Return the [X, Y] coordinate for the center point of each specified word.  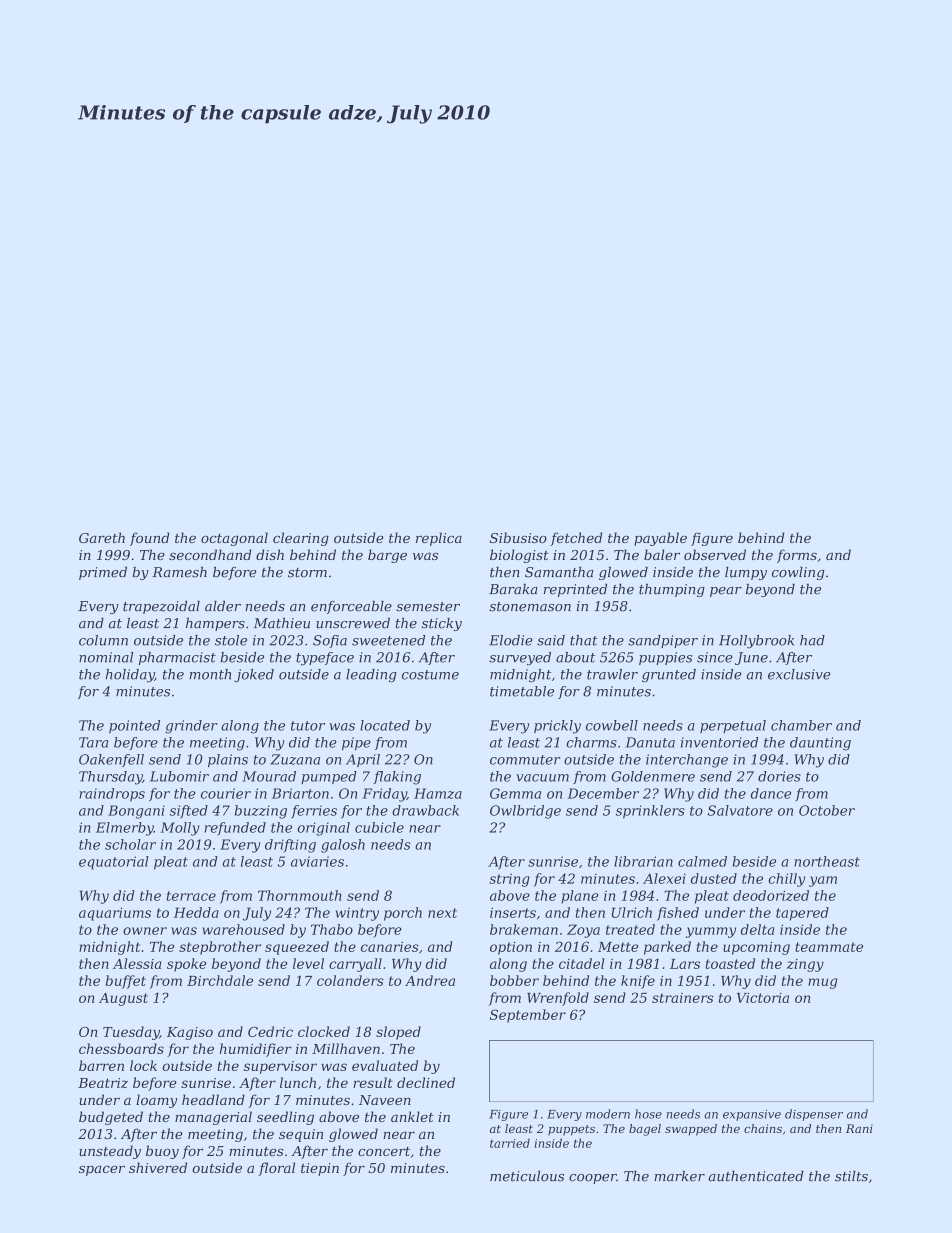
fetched [576, 539]
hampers [215, 624]
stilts [851, 1176]
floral [276, 1169]
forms [797, 556]
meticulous [527, 1176]
